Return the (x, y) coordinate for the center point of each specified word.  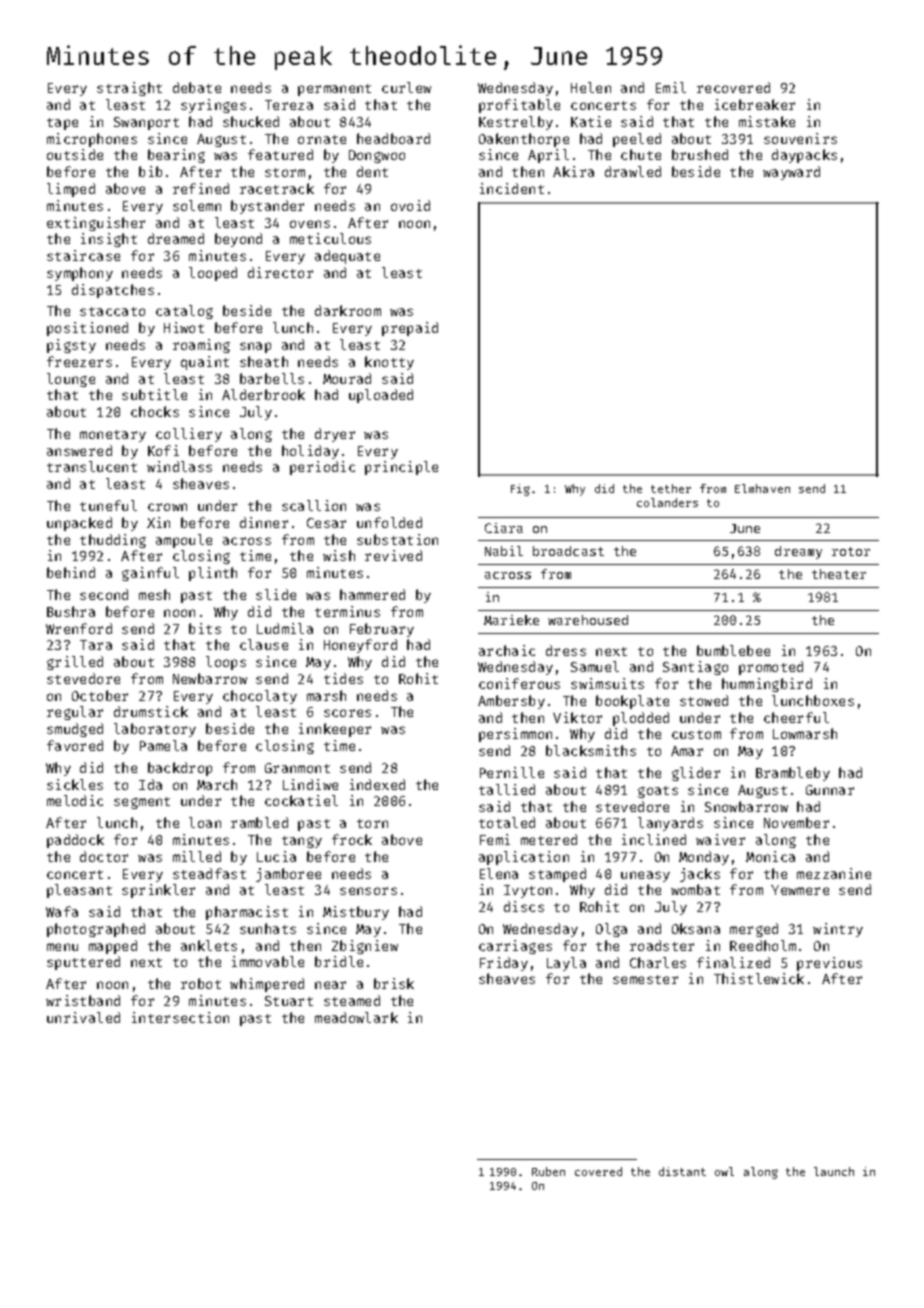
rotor (851, 551)
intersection (180, 1017)
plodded (641, 719)
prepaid (410, 329)
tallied (507, 789)
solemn (197, 205)
